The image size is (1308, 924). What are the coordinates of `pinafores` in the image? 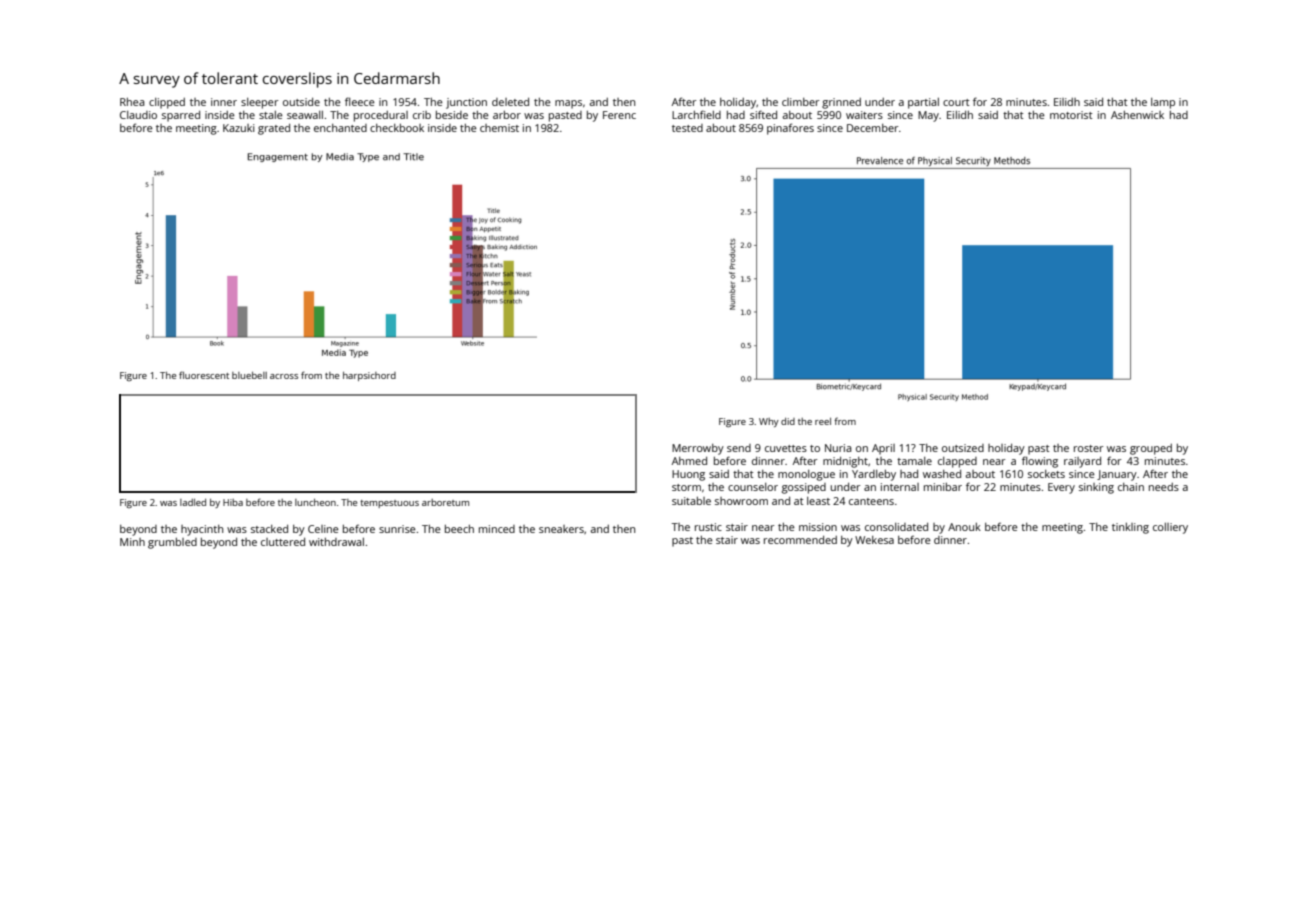 It's located at (790, 129).
